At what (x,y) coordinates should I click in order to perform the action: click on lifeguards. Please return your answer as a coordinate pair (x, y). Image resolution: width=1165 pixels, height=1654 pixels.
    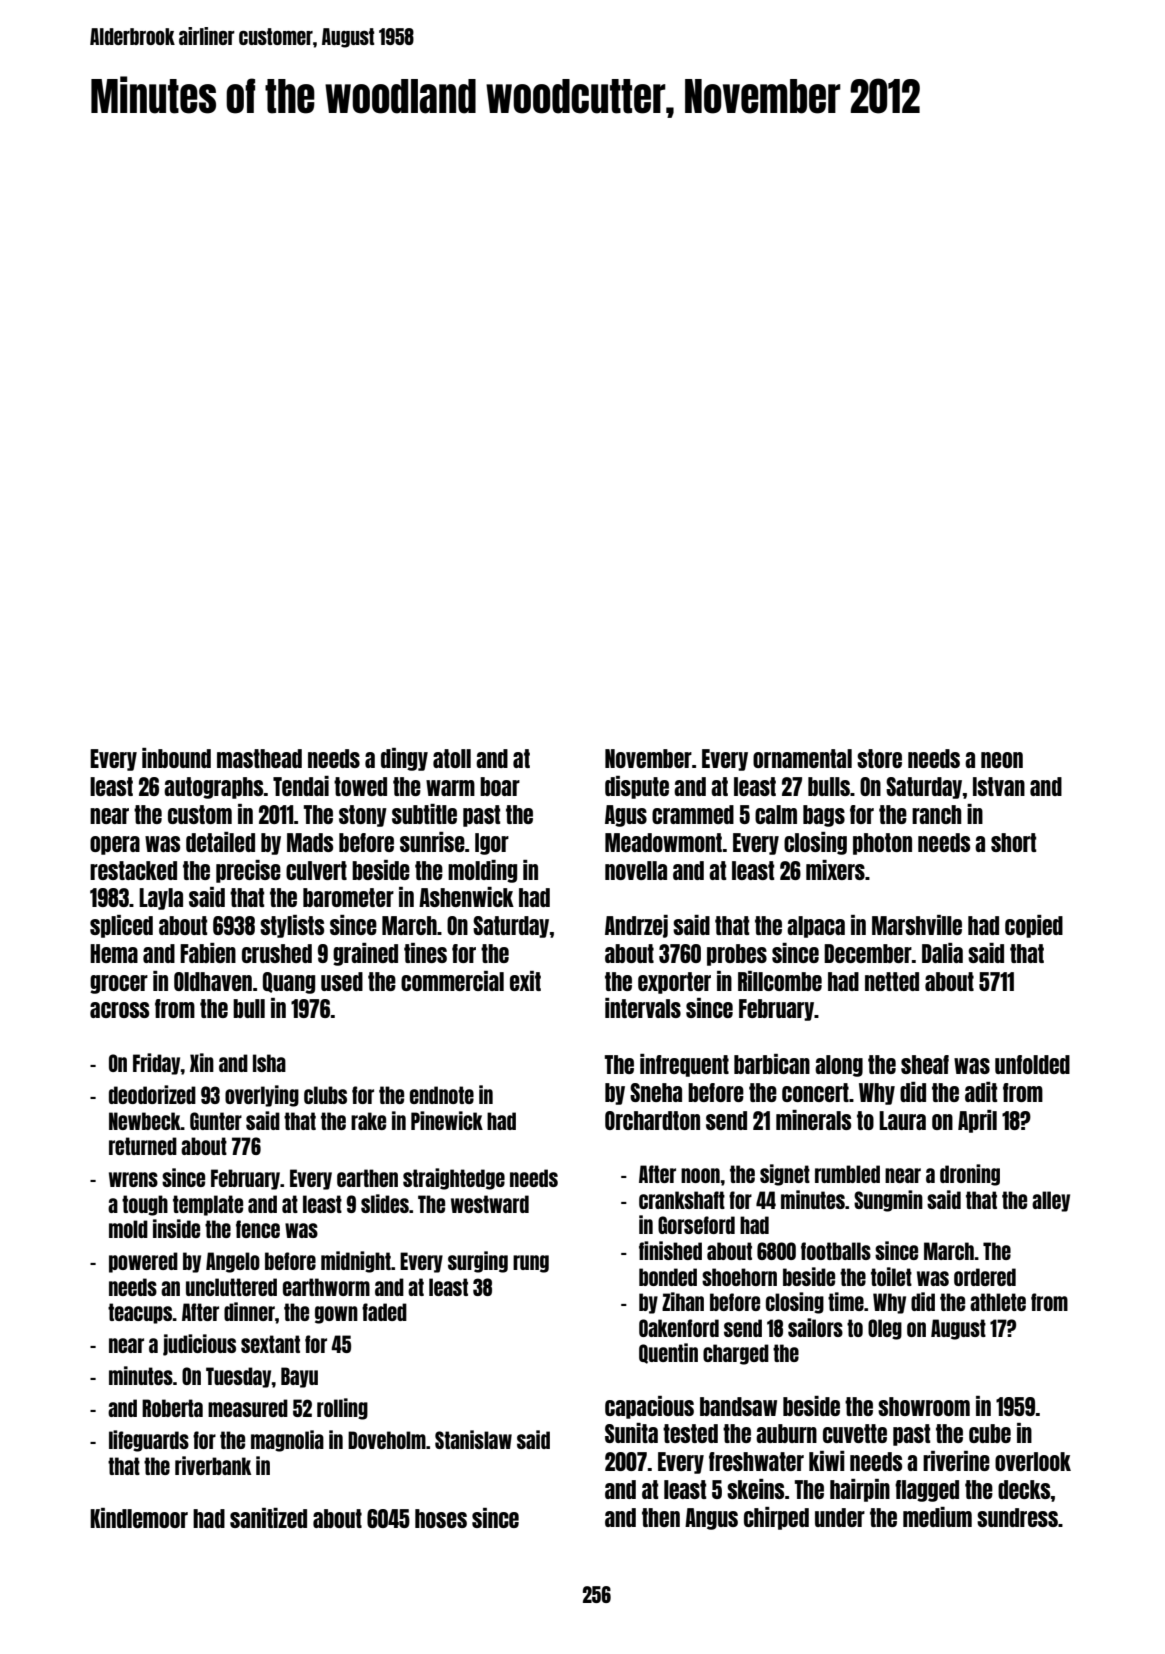
    Looking at the image, I should click on (149, 1441).
